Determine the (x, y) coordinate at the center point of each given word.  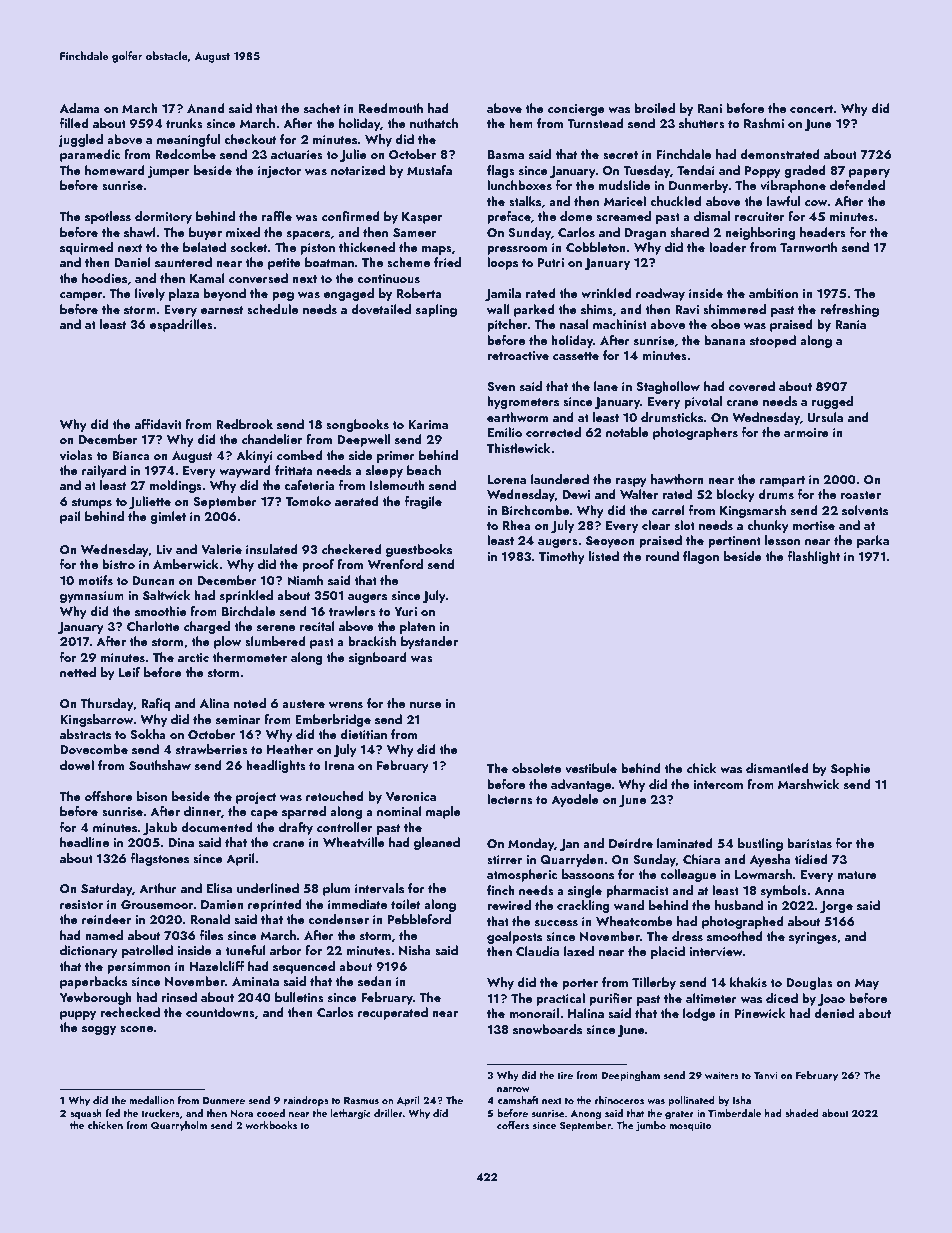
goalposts (514, 937)
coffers (513, 1125)
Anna (829, 890)
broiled (654, 108)
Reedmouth (391, 108)
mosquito (690, 1126)
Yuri (405, 611)
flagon (701, 557)
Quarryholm (179, 1126)
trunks (184, 123)
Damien (222, 904)
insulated (272, 549)
